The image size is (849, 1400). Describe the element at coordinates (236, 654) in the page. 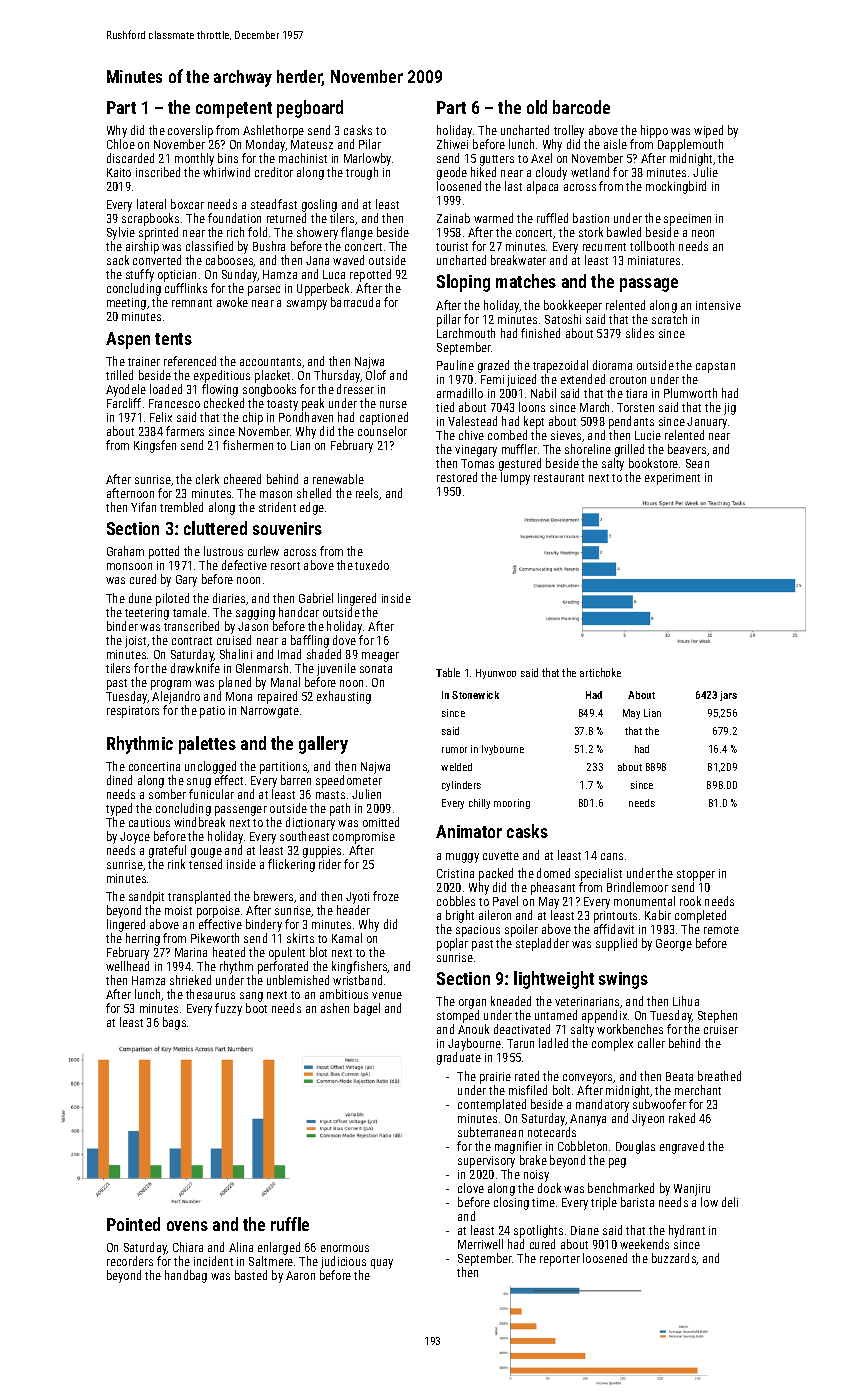

I see `Shalini` at that location.
